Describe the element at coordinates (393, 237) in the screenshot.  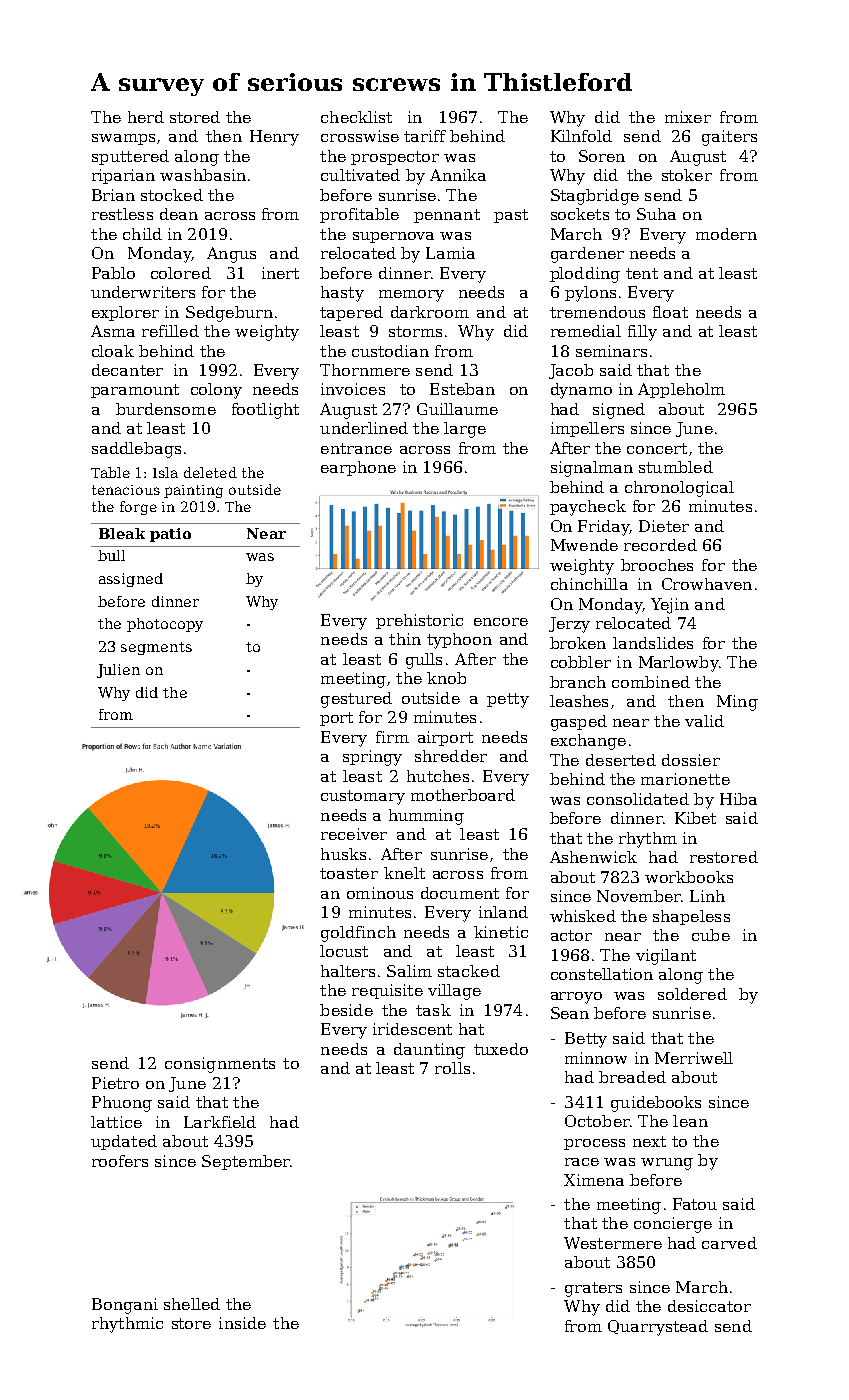
I see `supernova` at that location.
